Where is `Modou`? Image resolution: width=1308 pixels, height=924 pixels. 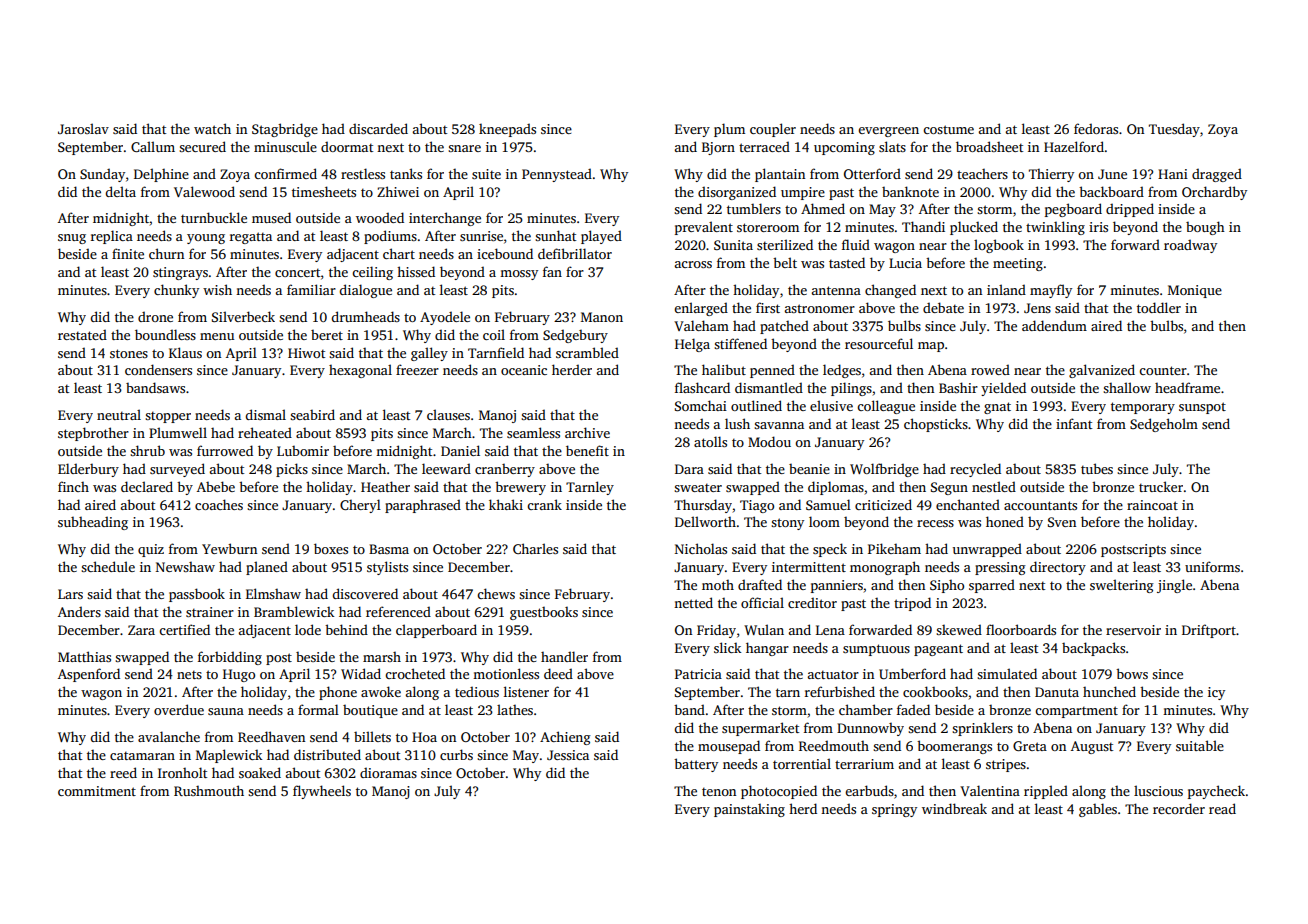
Modou is located at coordinates (769, 441).
